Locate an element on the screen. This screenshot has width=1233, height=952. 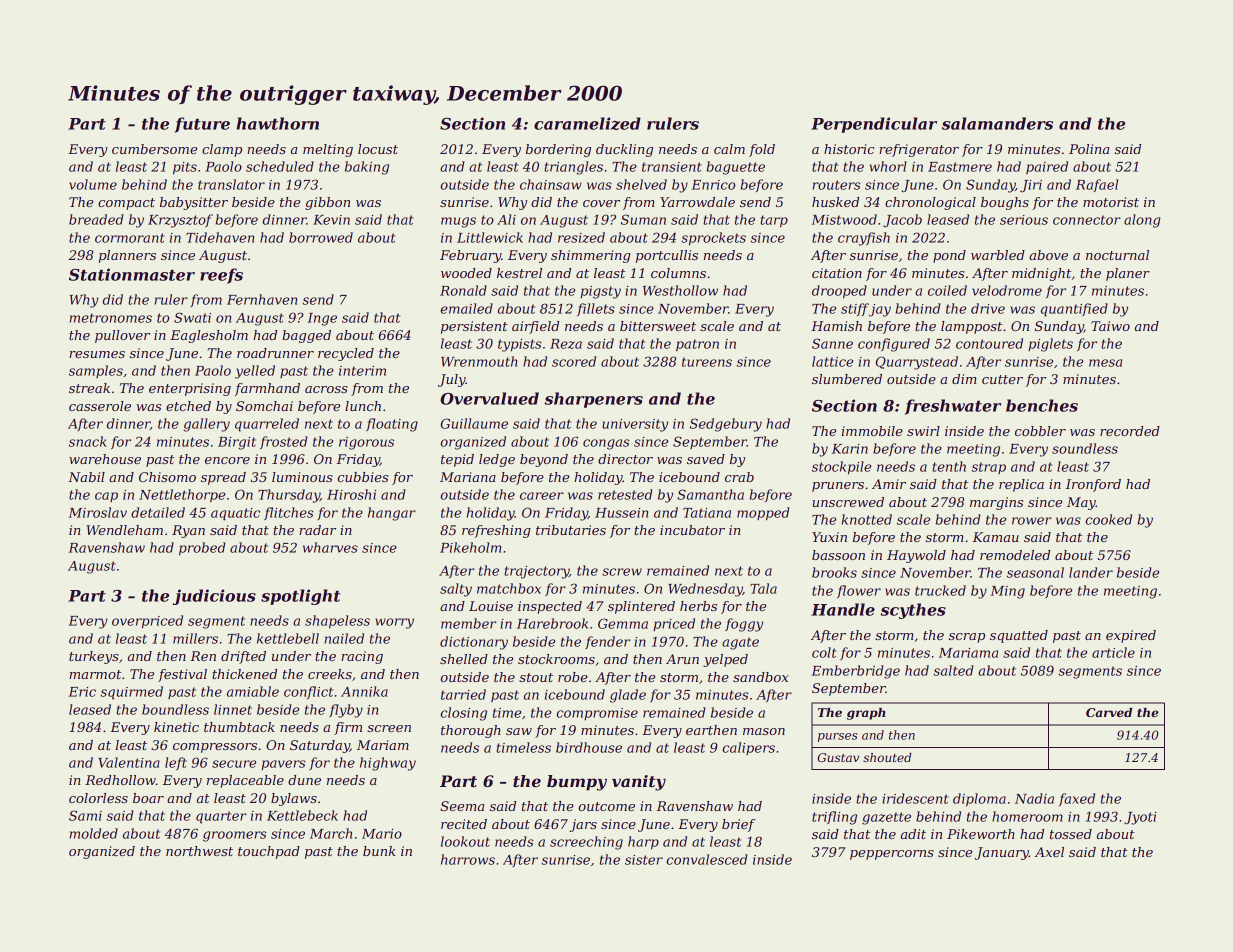
lander is located at coordinates (1091, 572).
